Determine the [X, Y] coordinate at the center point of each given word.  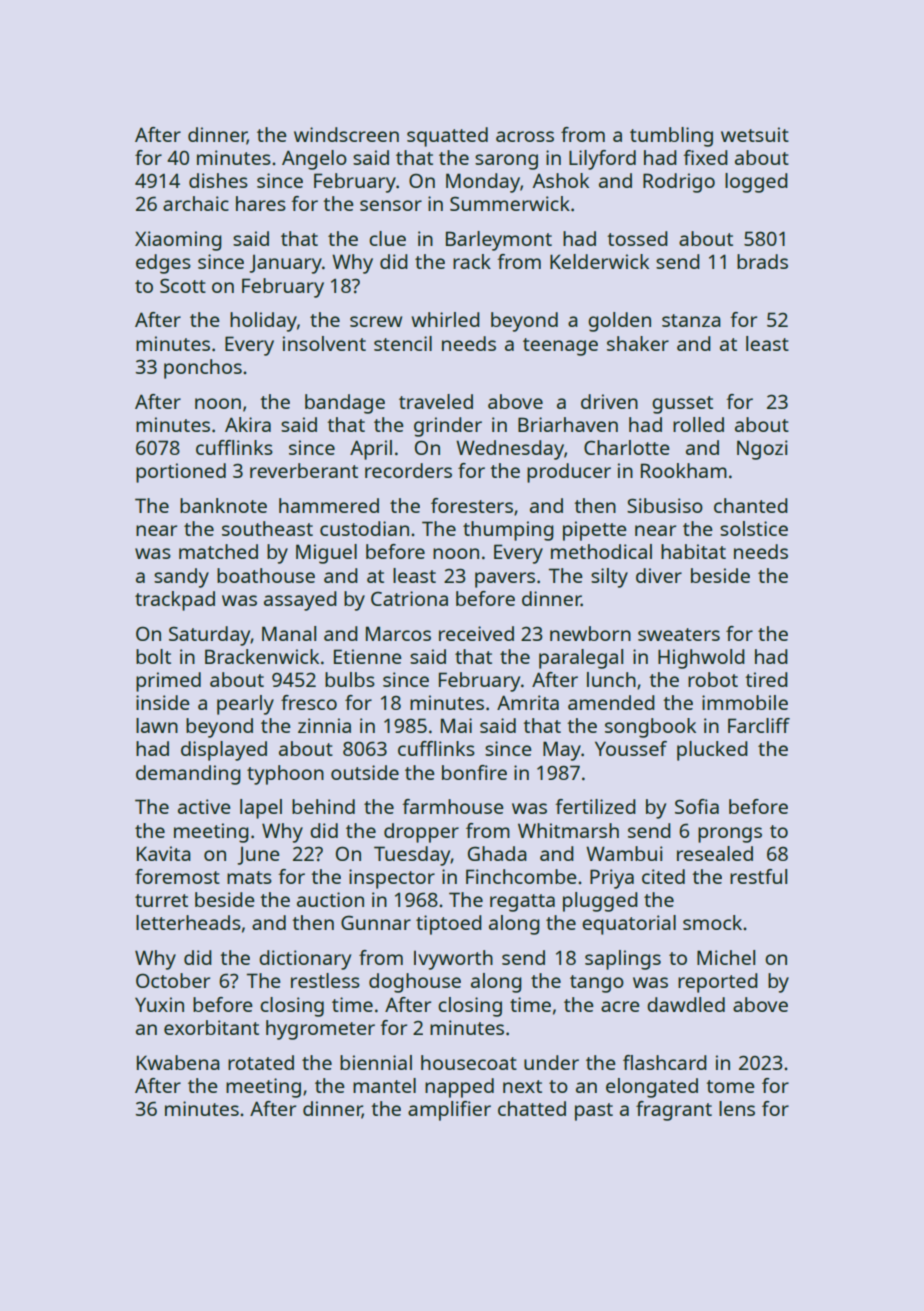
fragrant [674, 1111]
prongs [730, 835]
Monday [483, 183]
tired [766, 679]
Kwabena [178, 1062]
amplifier [449, 1111]
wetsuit [755, 134]
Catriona [409, 598]
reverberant [304, 470]
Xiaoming [178, 241]
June [258, 856]
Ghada [497, 853]
